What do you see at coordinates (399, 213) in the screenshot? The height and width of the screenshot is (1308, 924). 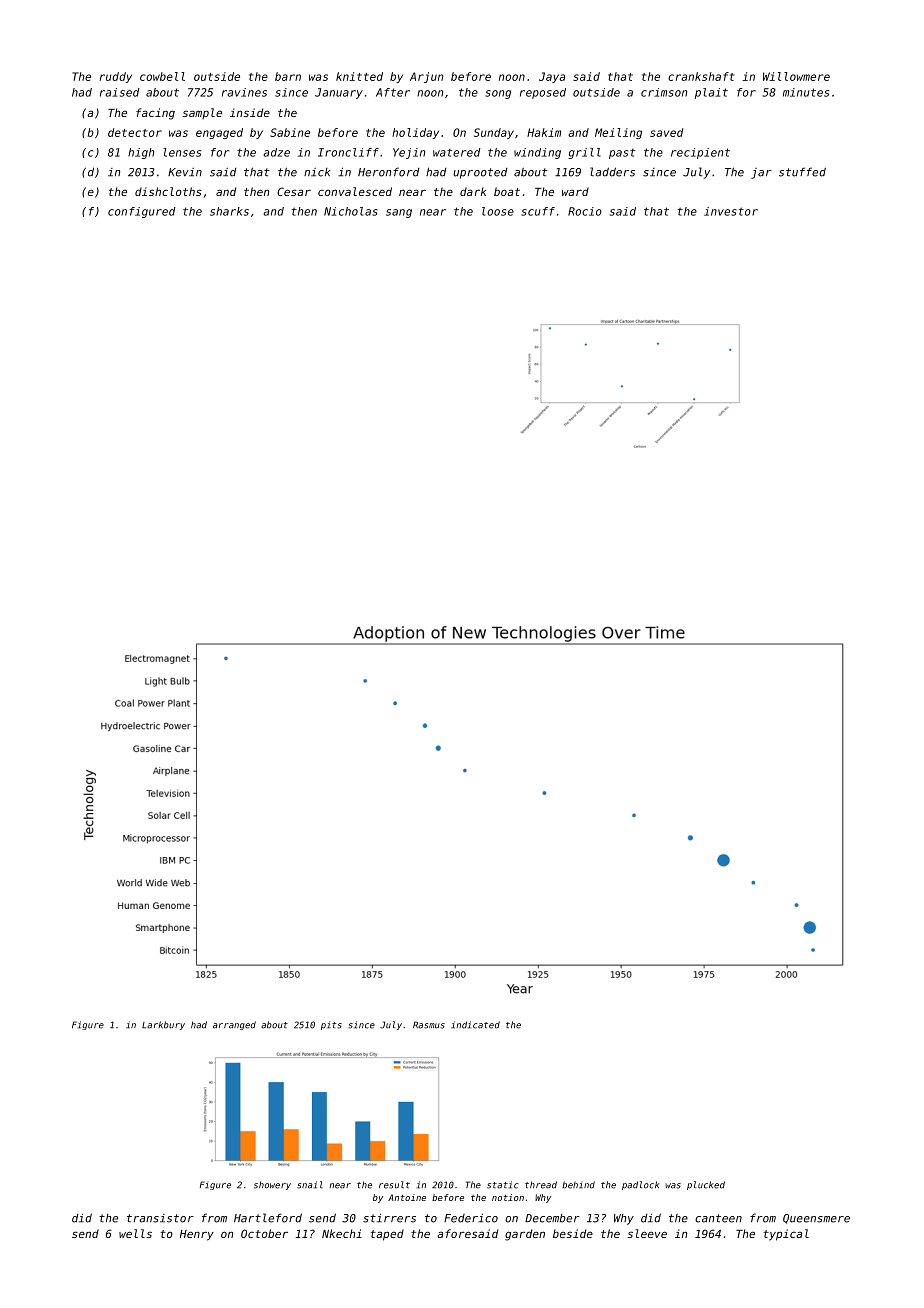 I see `sang` at bounding box center [399, 213].
